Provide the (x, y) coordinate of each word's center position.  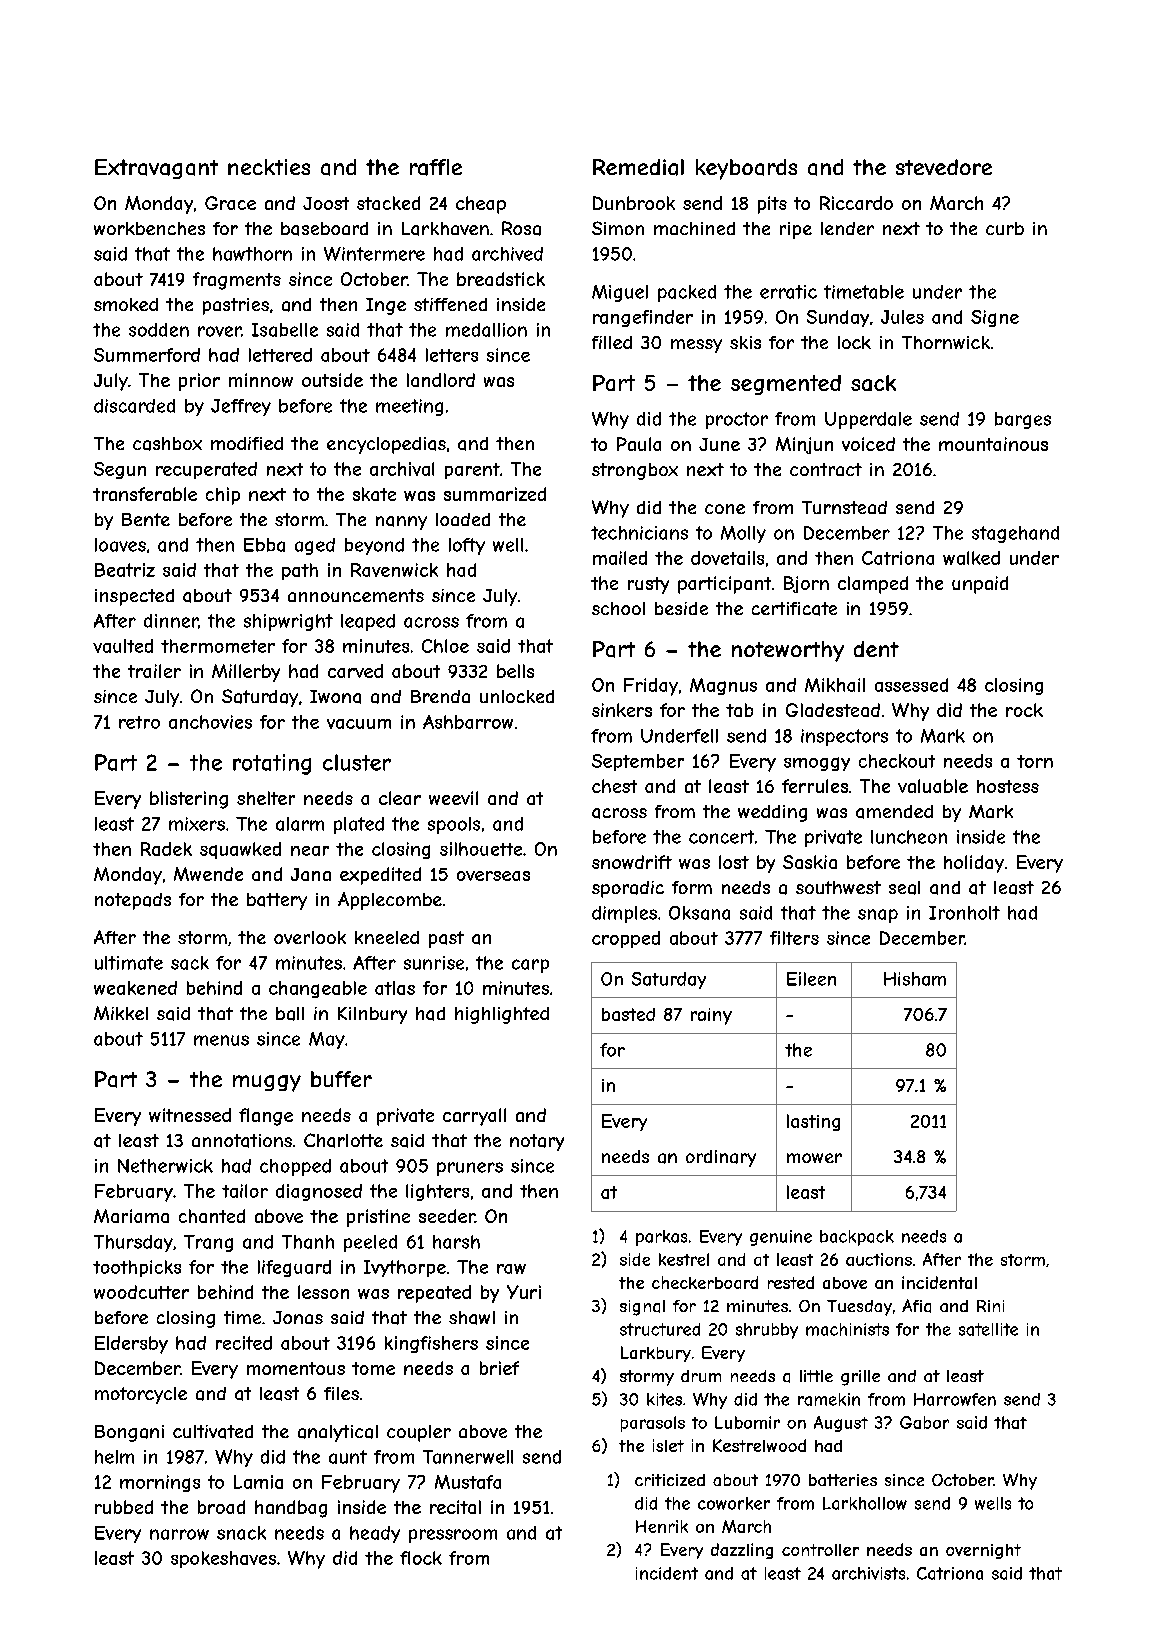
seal (904, 888)
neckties (269, 167)
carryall (474, 1117)
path (300, 571)
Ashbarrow (468, 722)
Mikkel (121, 1013)
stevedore (944, 167)
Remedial (638, 167)
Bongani (129, 1433)
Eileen (811, 979)
